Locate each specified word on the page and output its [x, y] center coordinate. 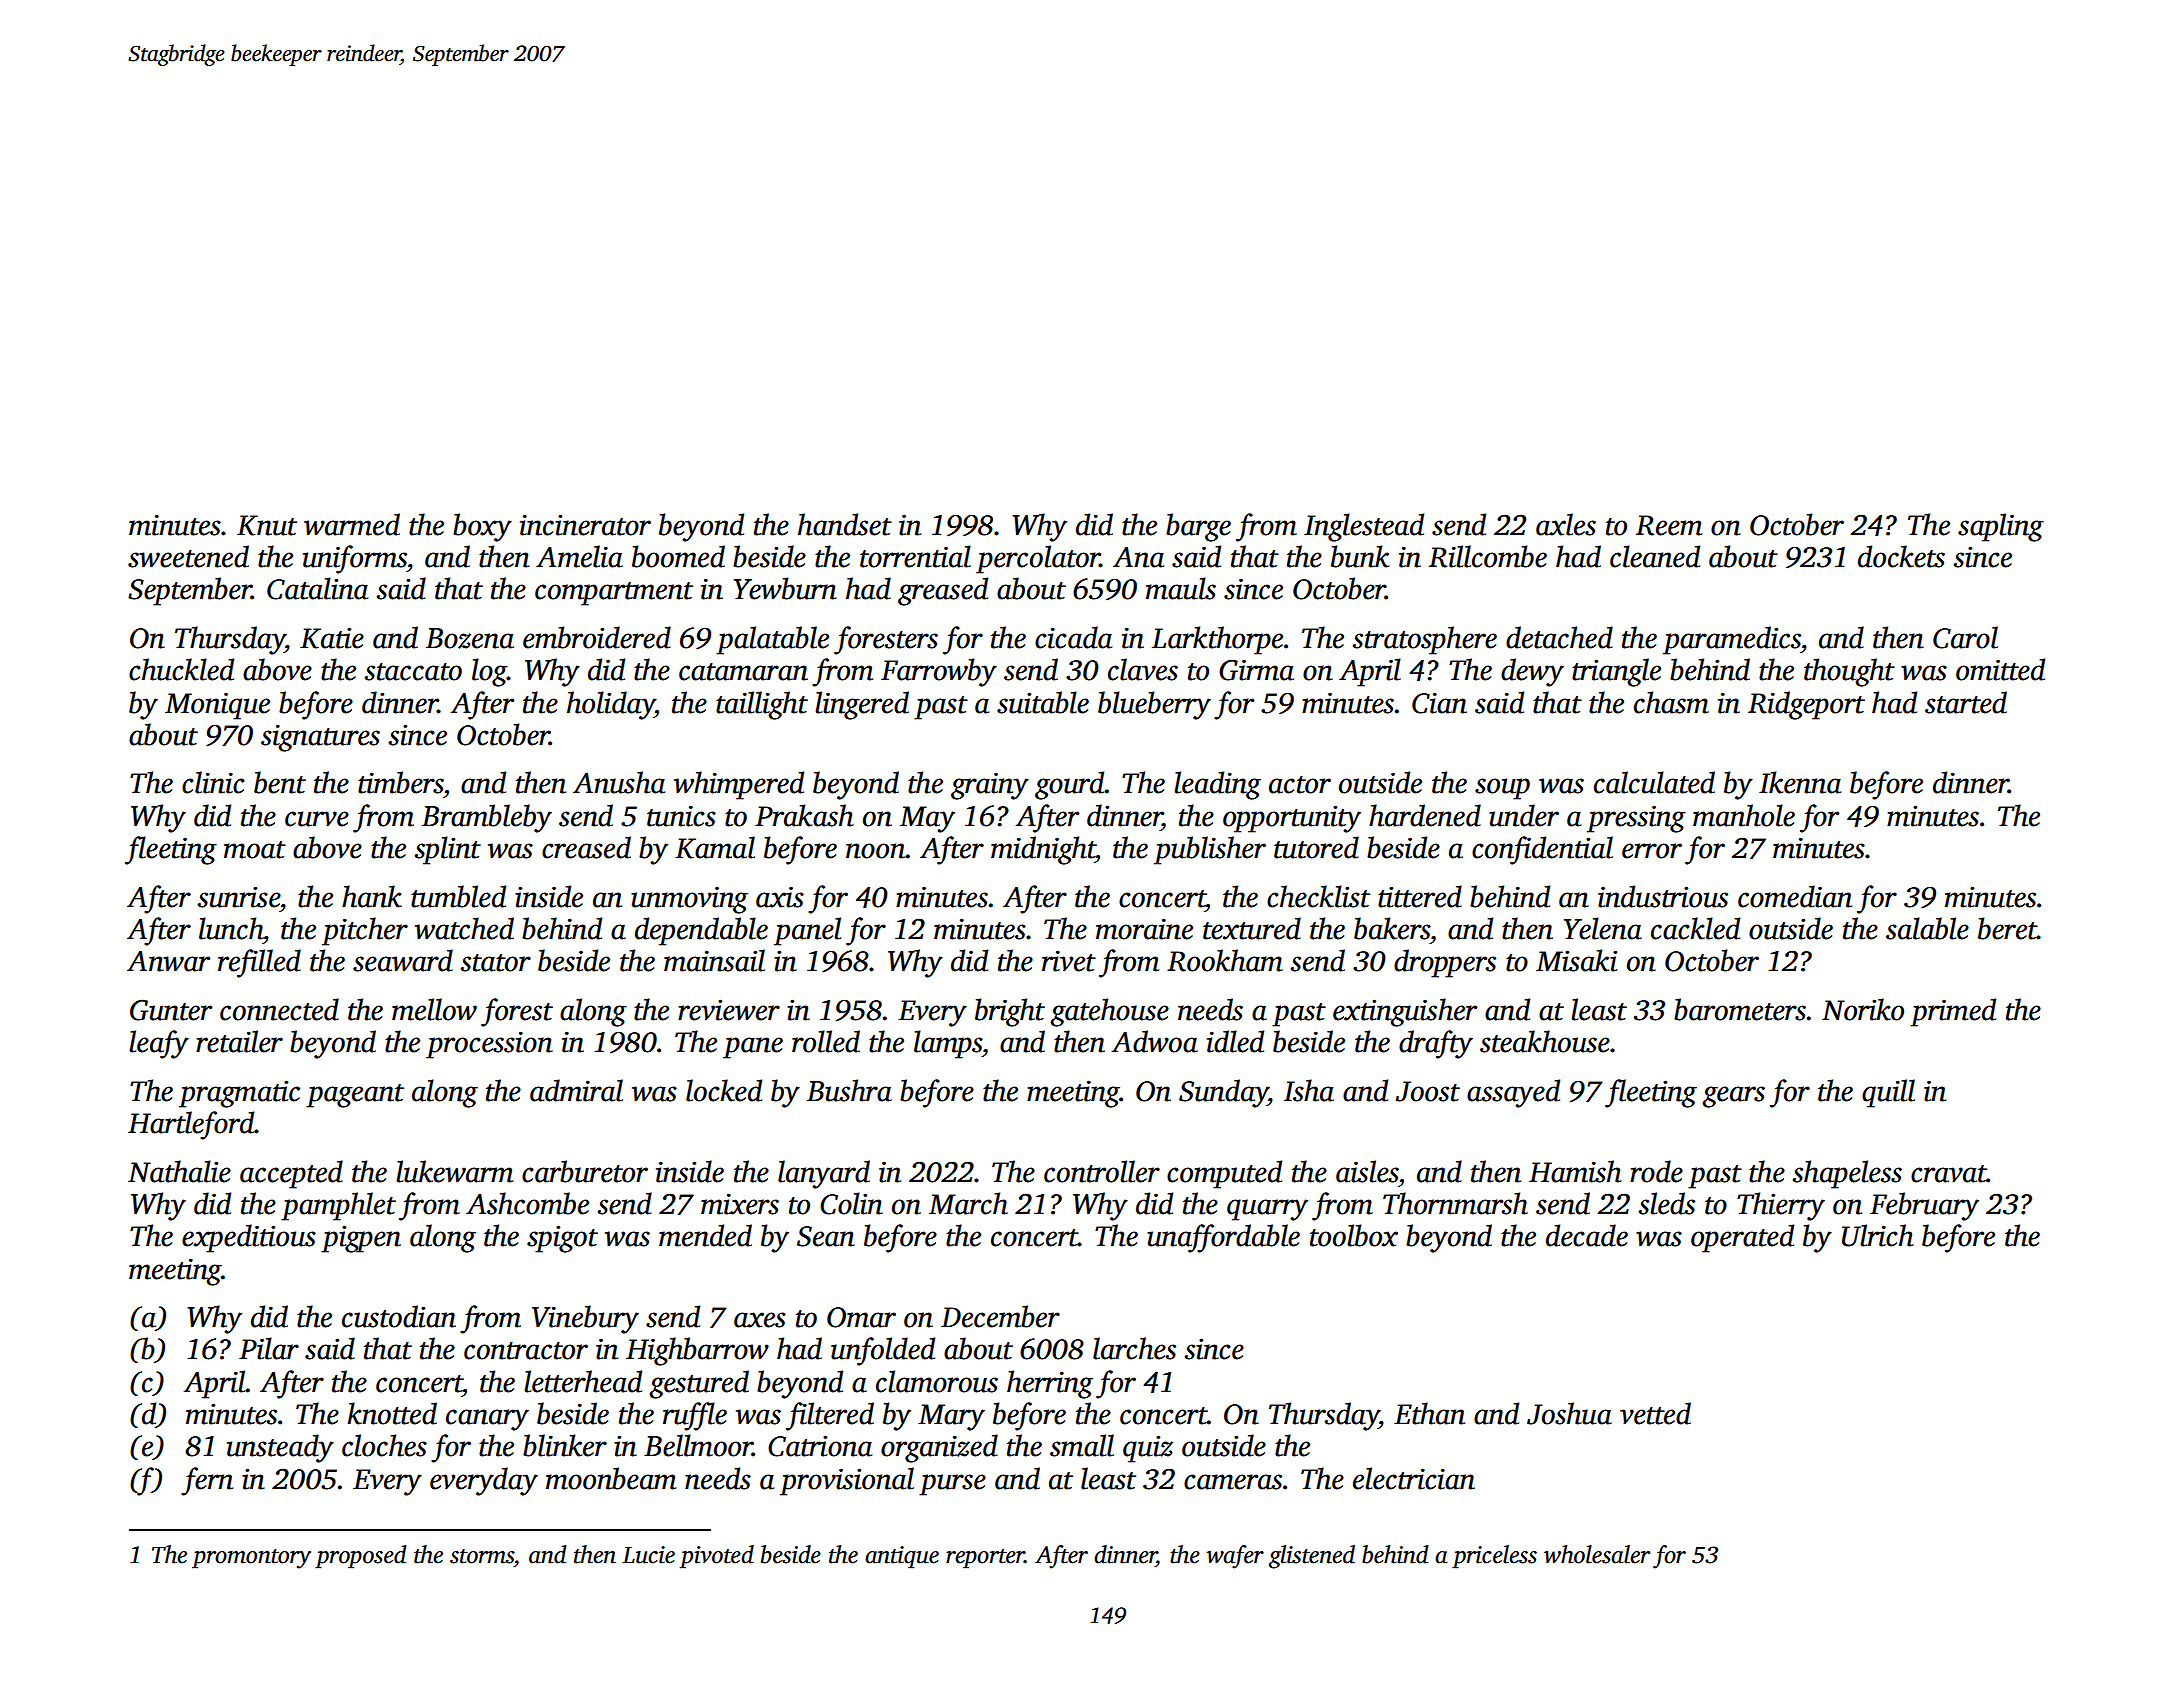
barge [1198, 527]
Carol [1965, 637]
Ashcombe [527, 1203]
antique [902, 1557]
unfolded [883, 1351]
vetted [1655, 1413]
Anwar [168, 961]
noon [876, 851]
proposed [361, 1557]
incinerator [585, 525]
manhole [1744, 815]
